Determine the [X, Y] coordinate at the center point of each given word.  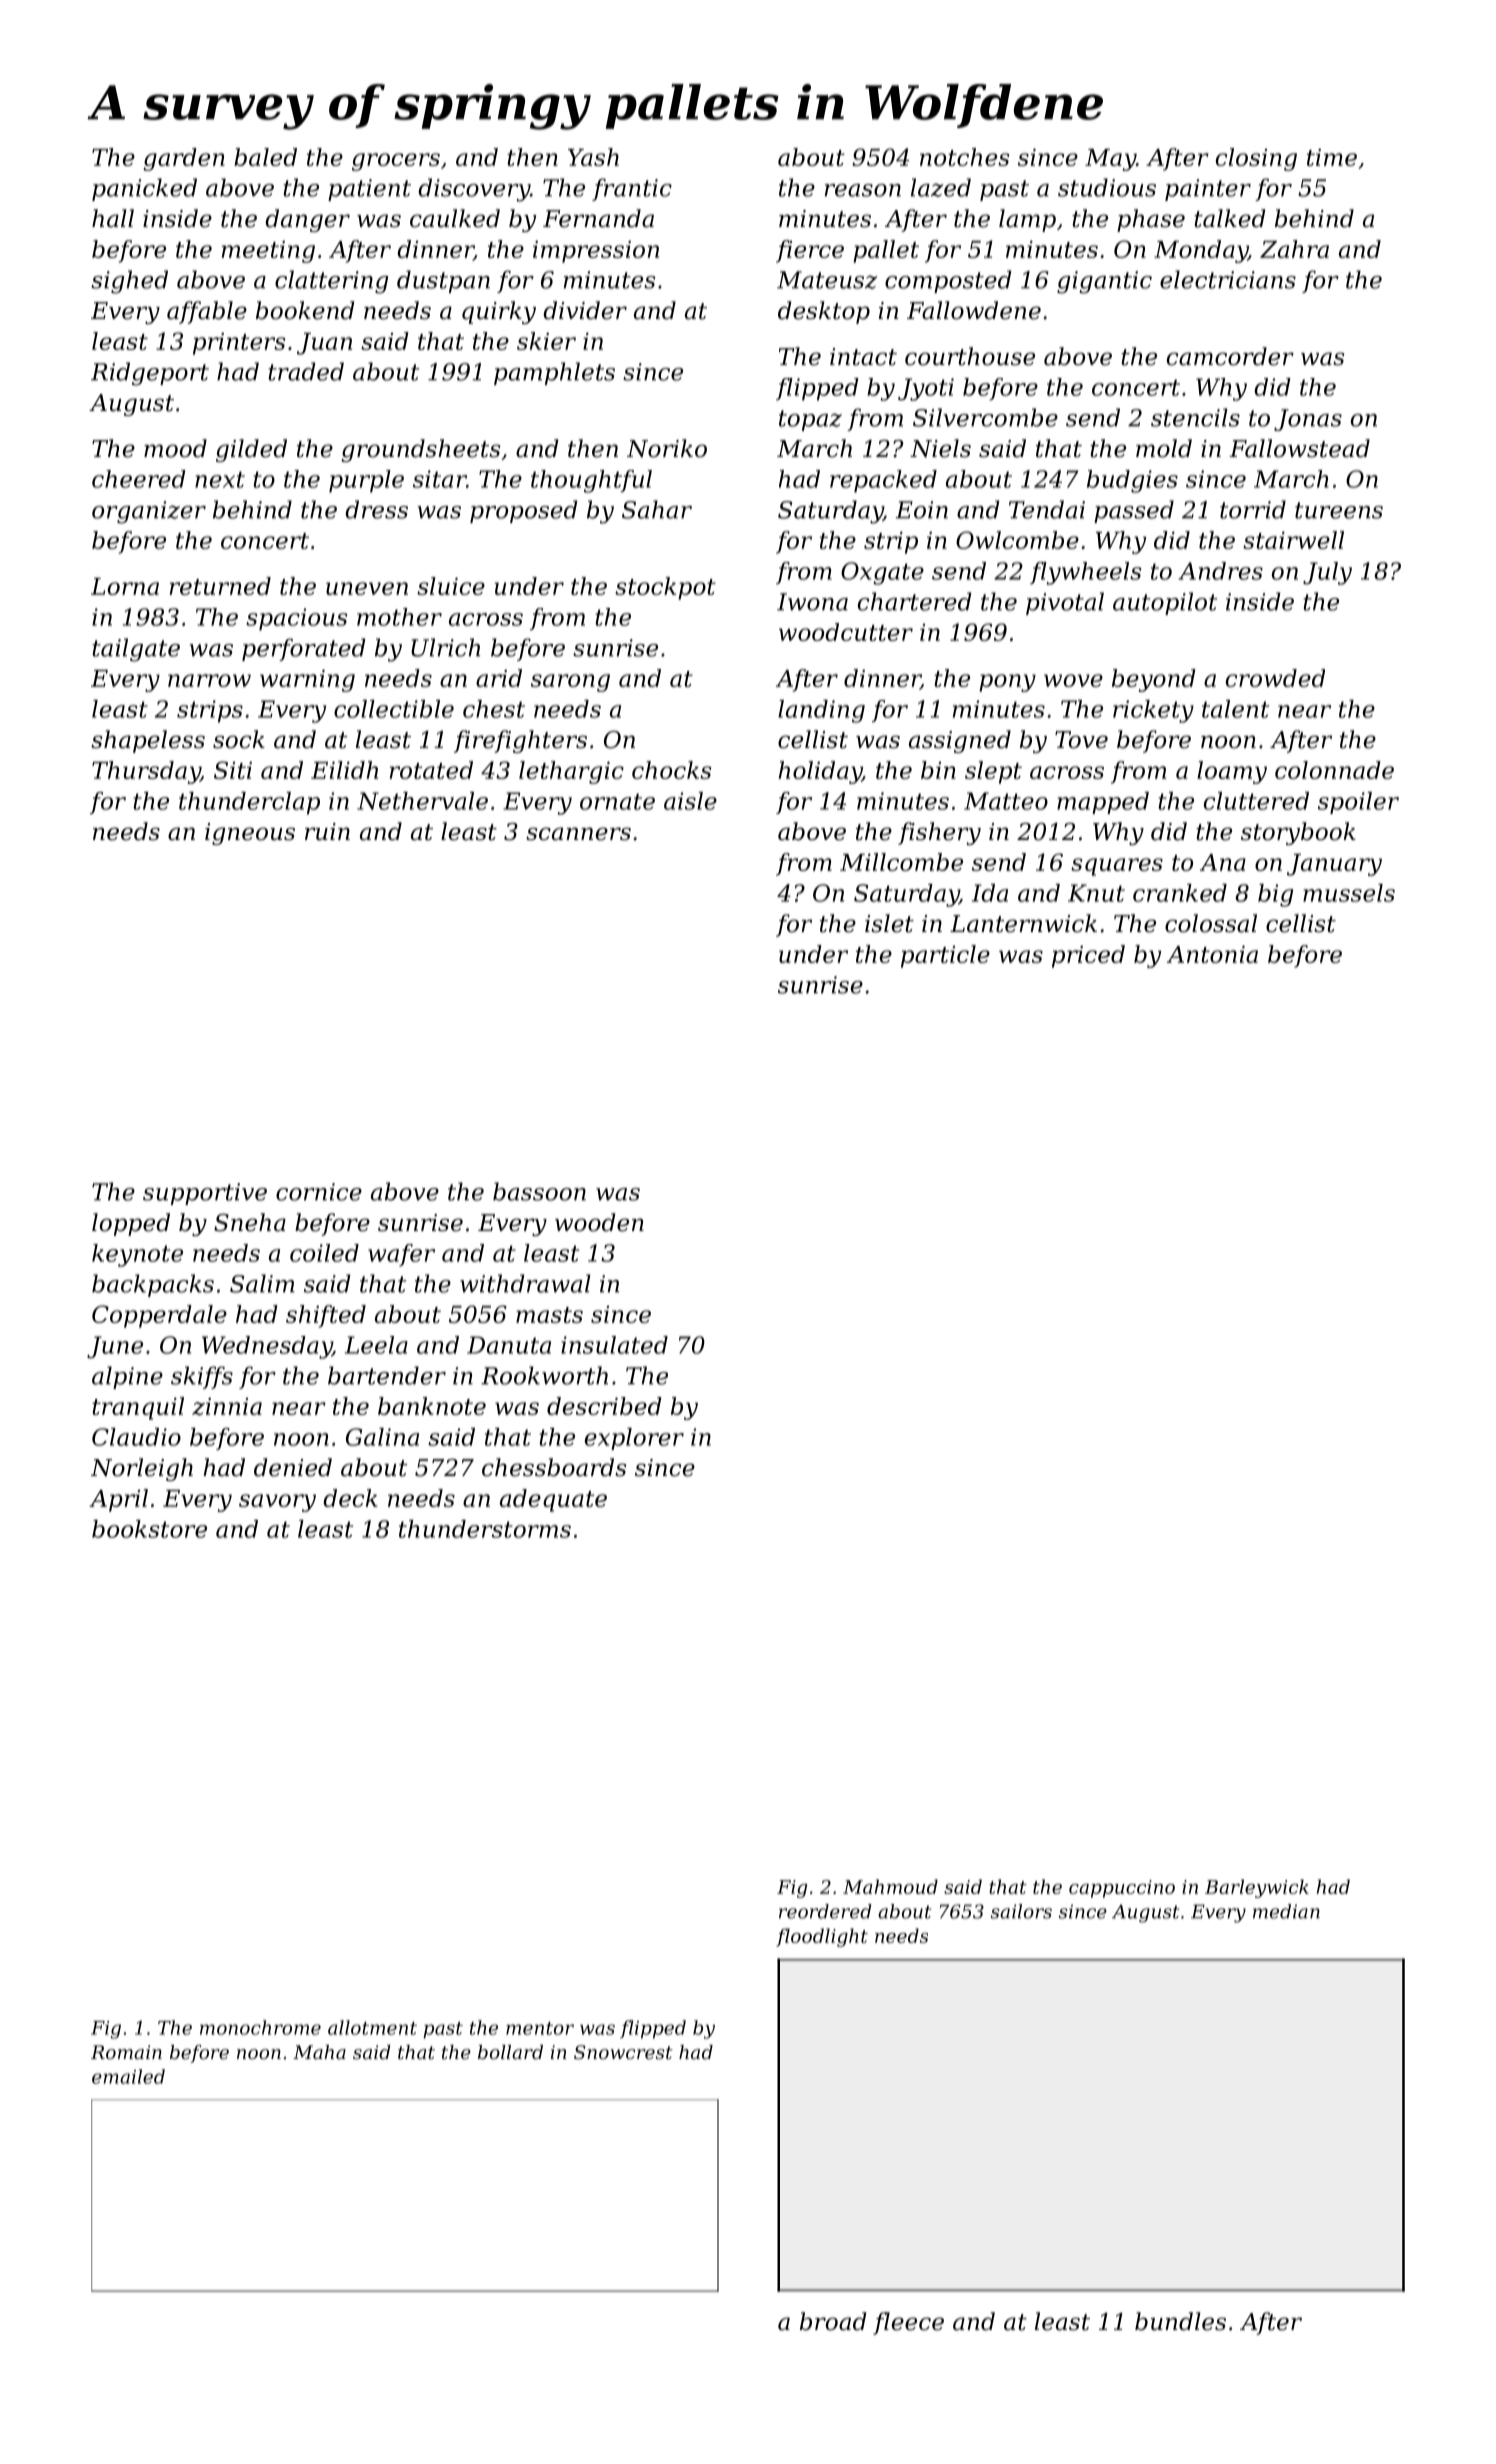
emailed [128, 2076]
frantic [632, 189]
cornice [319, 1192]
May [1110, 160]
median [1286, 1911]
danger [307, 220]
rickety [1153, 711]
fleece [908, 2323]
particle [945, 956]
